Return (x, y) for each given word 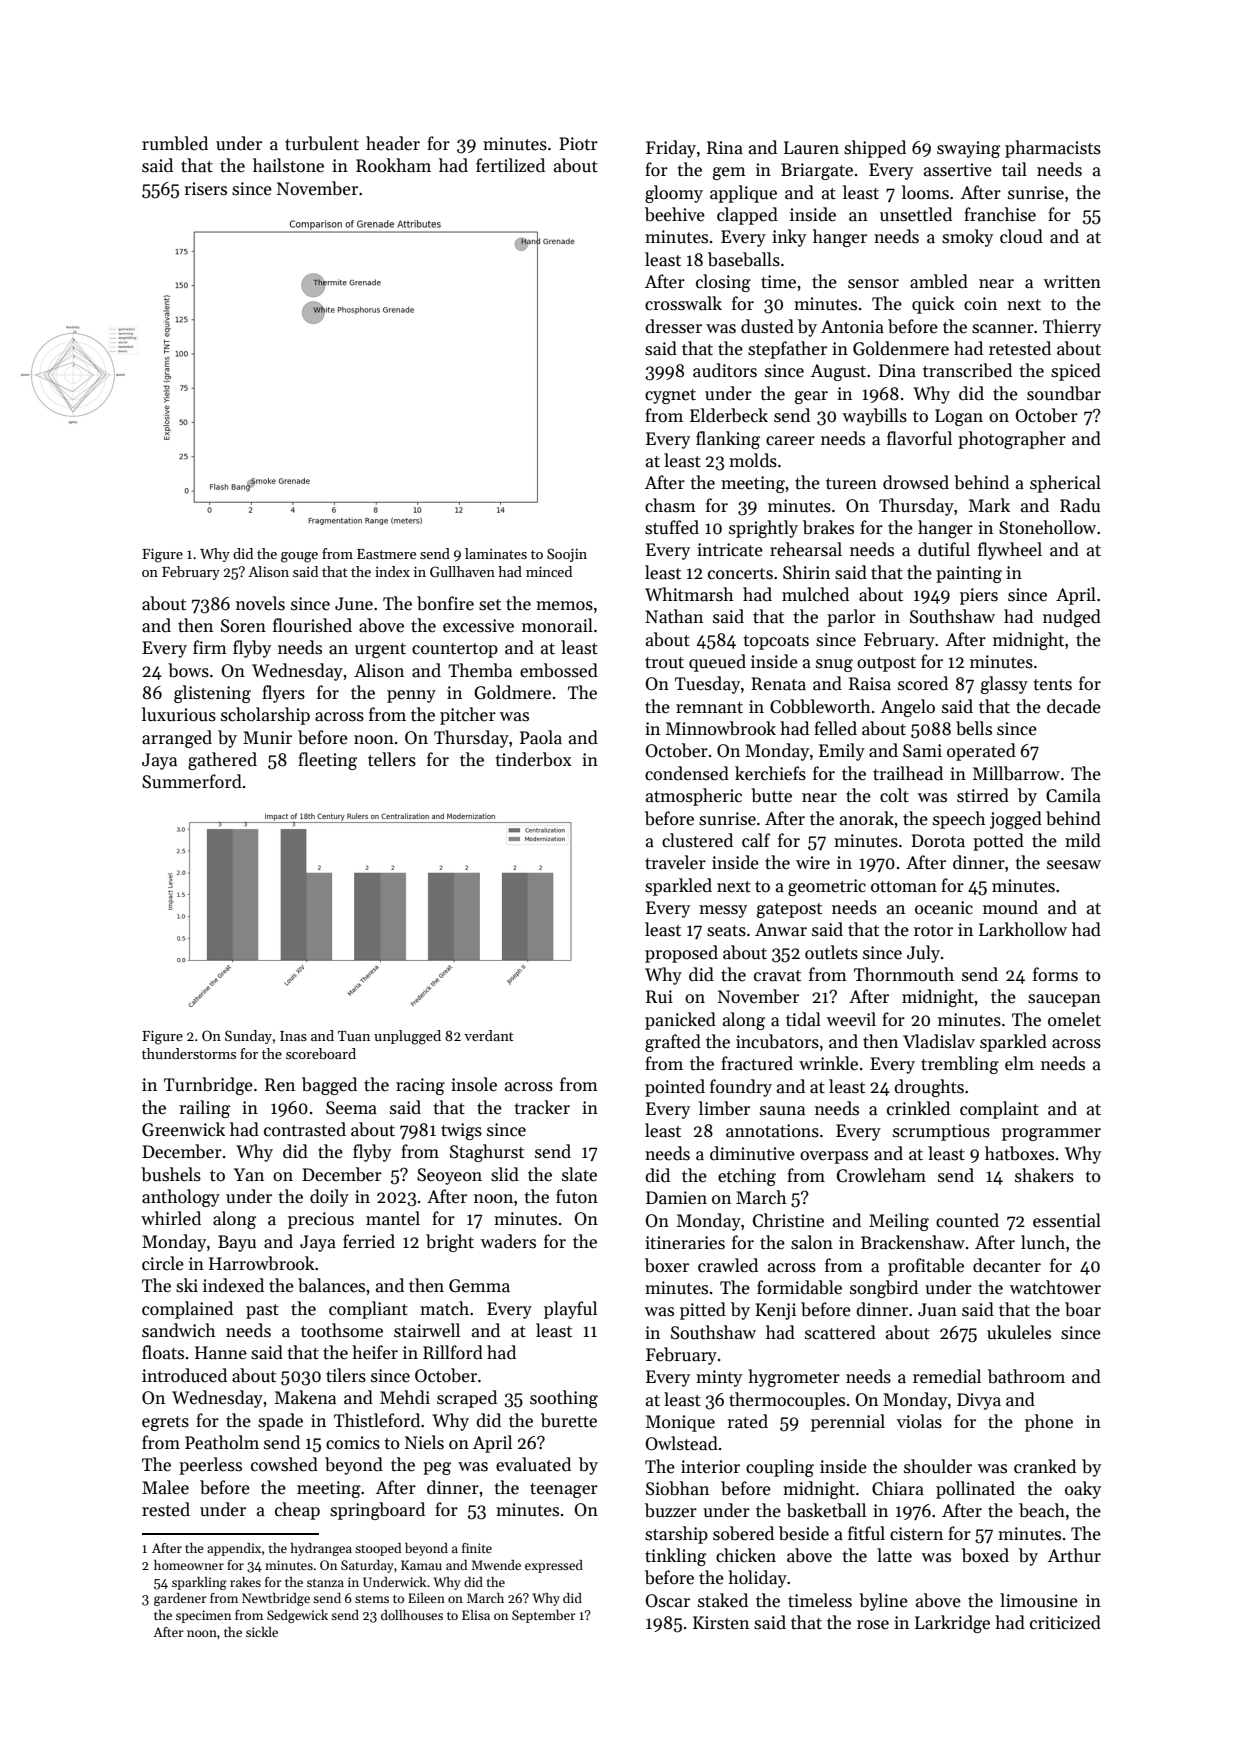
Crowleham (881, 1175)
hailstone (288, 165)
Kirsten (721, 1623)
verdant (489, 1035)
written (1072, 282)
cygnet (670, 396)
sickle (262, 1632)
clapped (747, 216)
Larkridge (952, 1624)
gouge (299, 557)
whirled (171, 1218)
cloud (1021, 236)
